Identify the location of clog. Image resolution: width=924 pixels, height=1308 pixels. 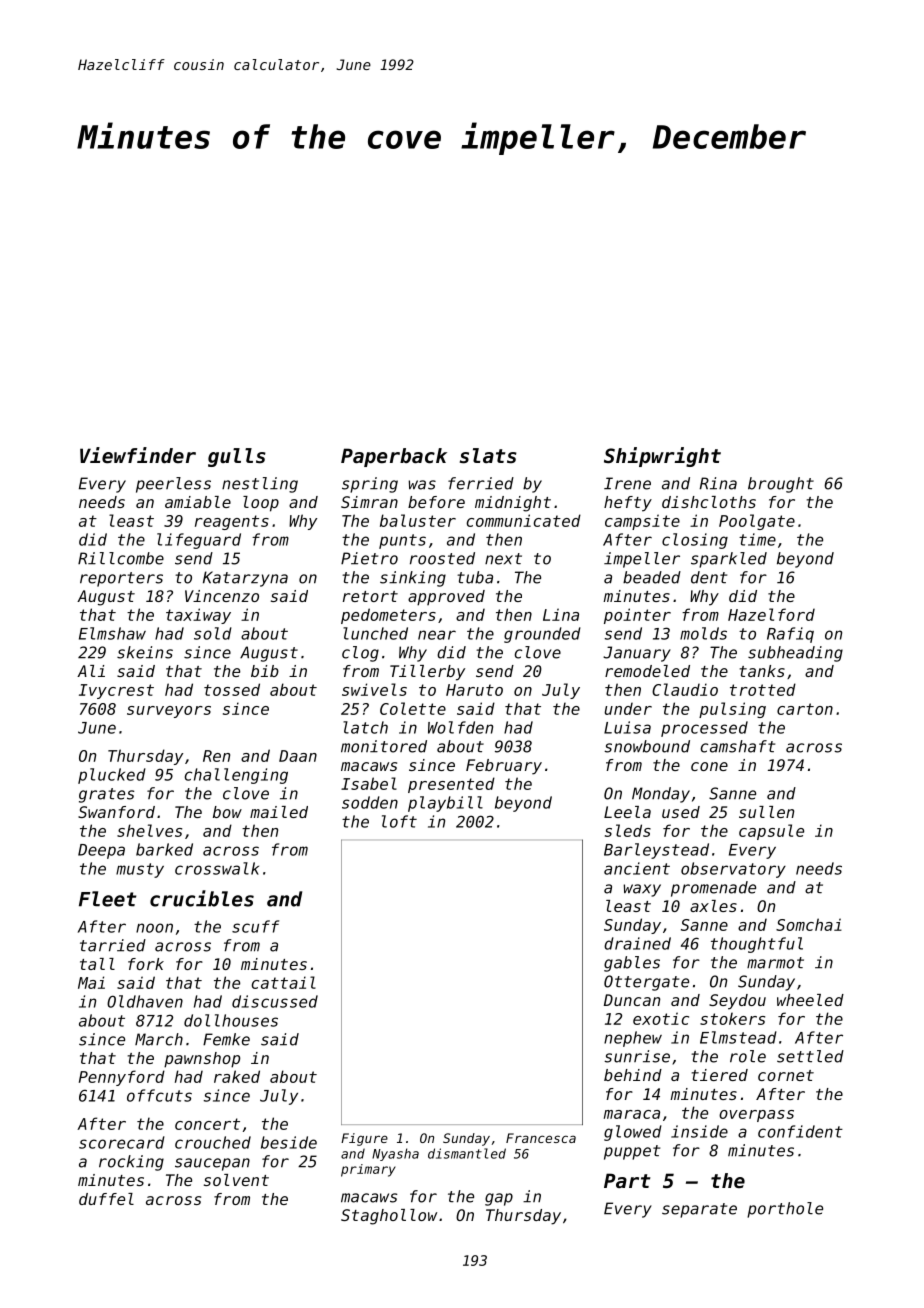
(360, 654).
